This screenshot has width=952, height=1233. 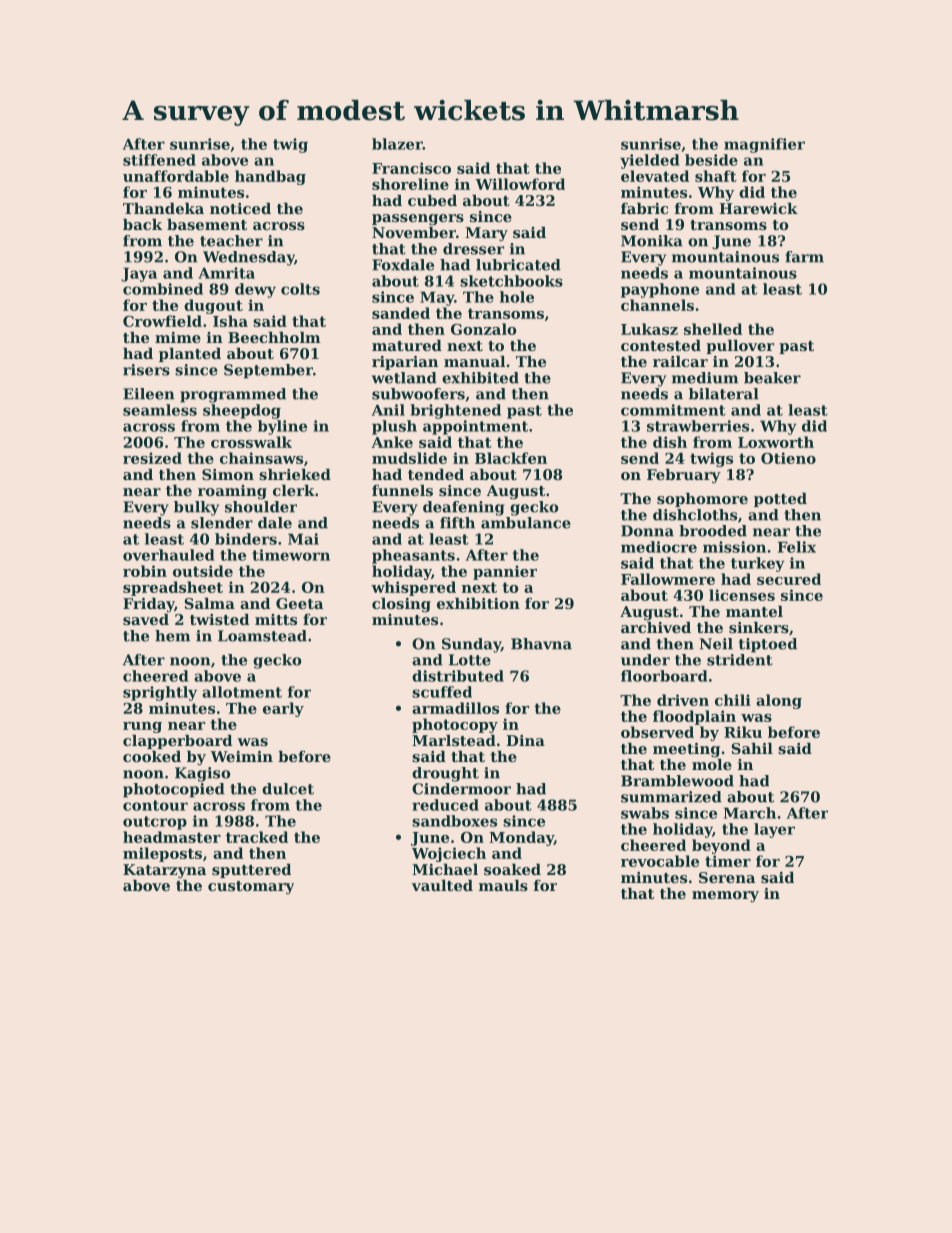 What do you see at coordinates (772, 378) in the screenshot?
I see `beaker` at bounding box center [772, 378].
